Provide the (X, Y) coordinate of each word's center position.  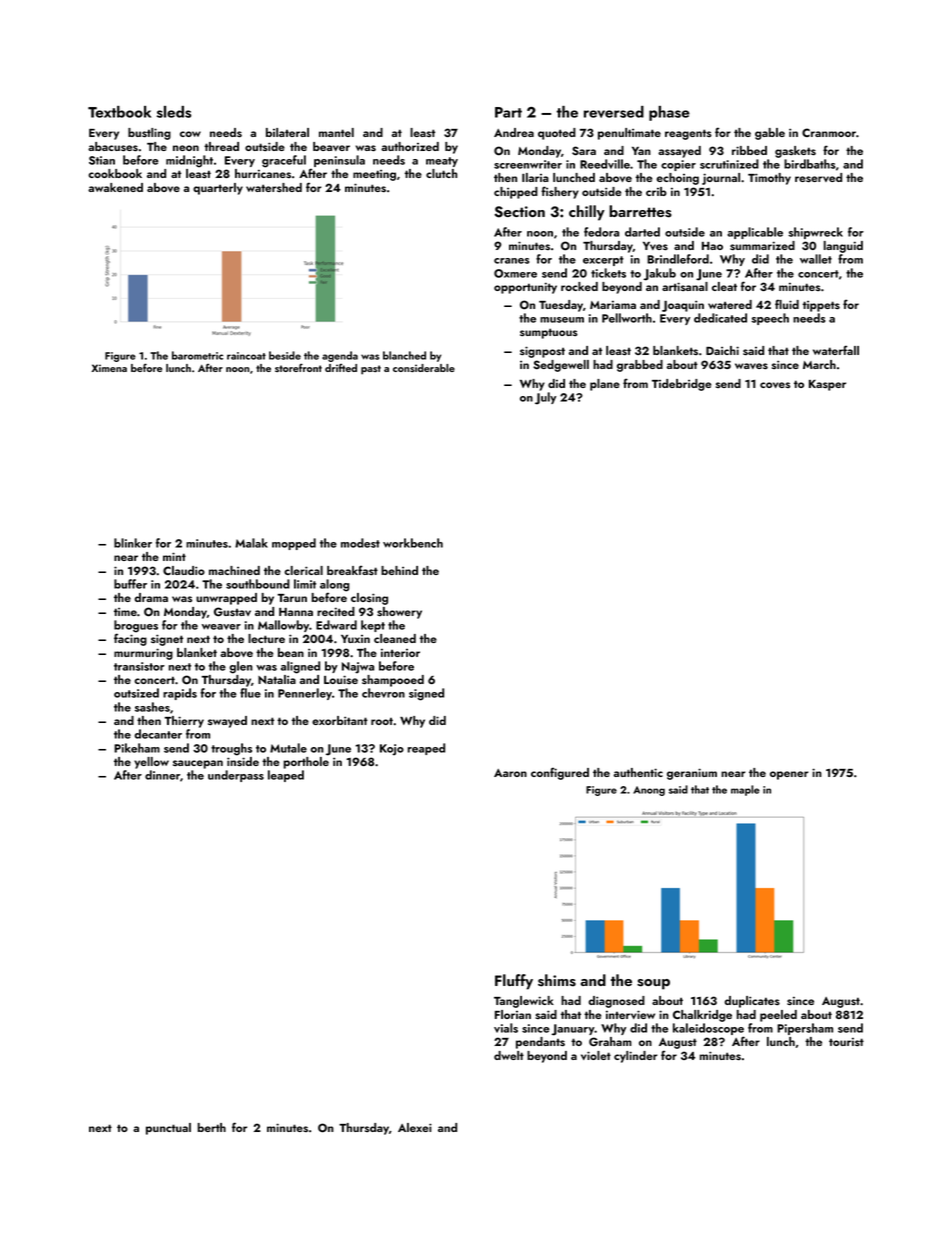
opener (789, 775)
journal (721, 179)
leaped (286, 776)
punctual (168, 1129)
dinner (162, 775)
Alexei (415, 1127)
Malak (251, 543)
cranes (511, 261)
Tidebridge (681, 385)
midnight (189, 161)
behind (399, 570)
